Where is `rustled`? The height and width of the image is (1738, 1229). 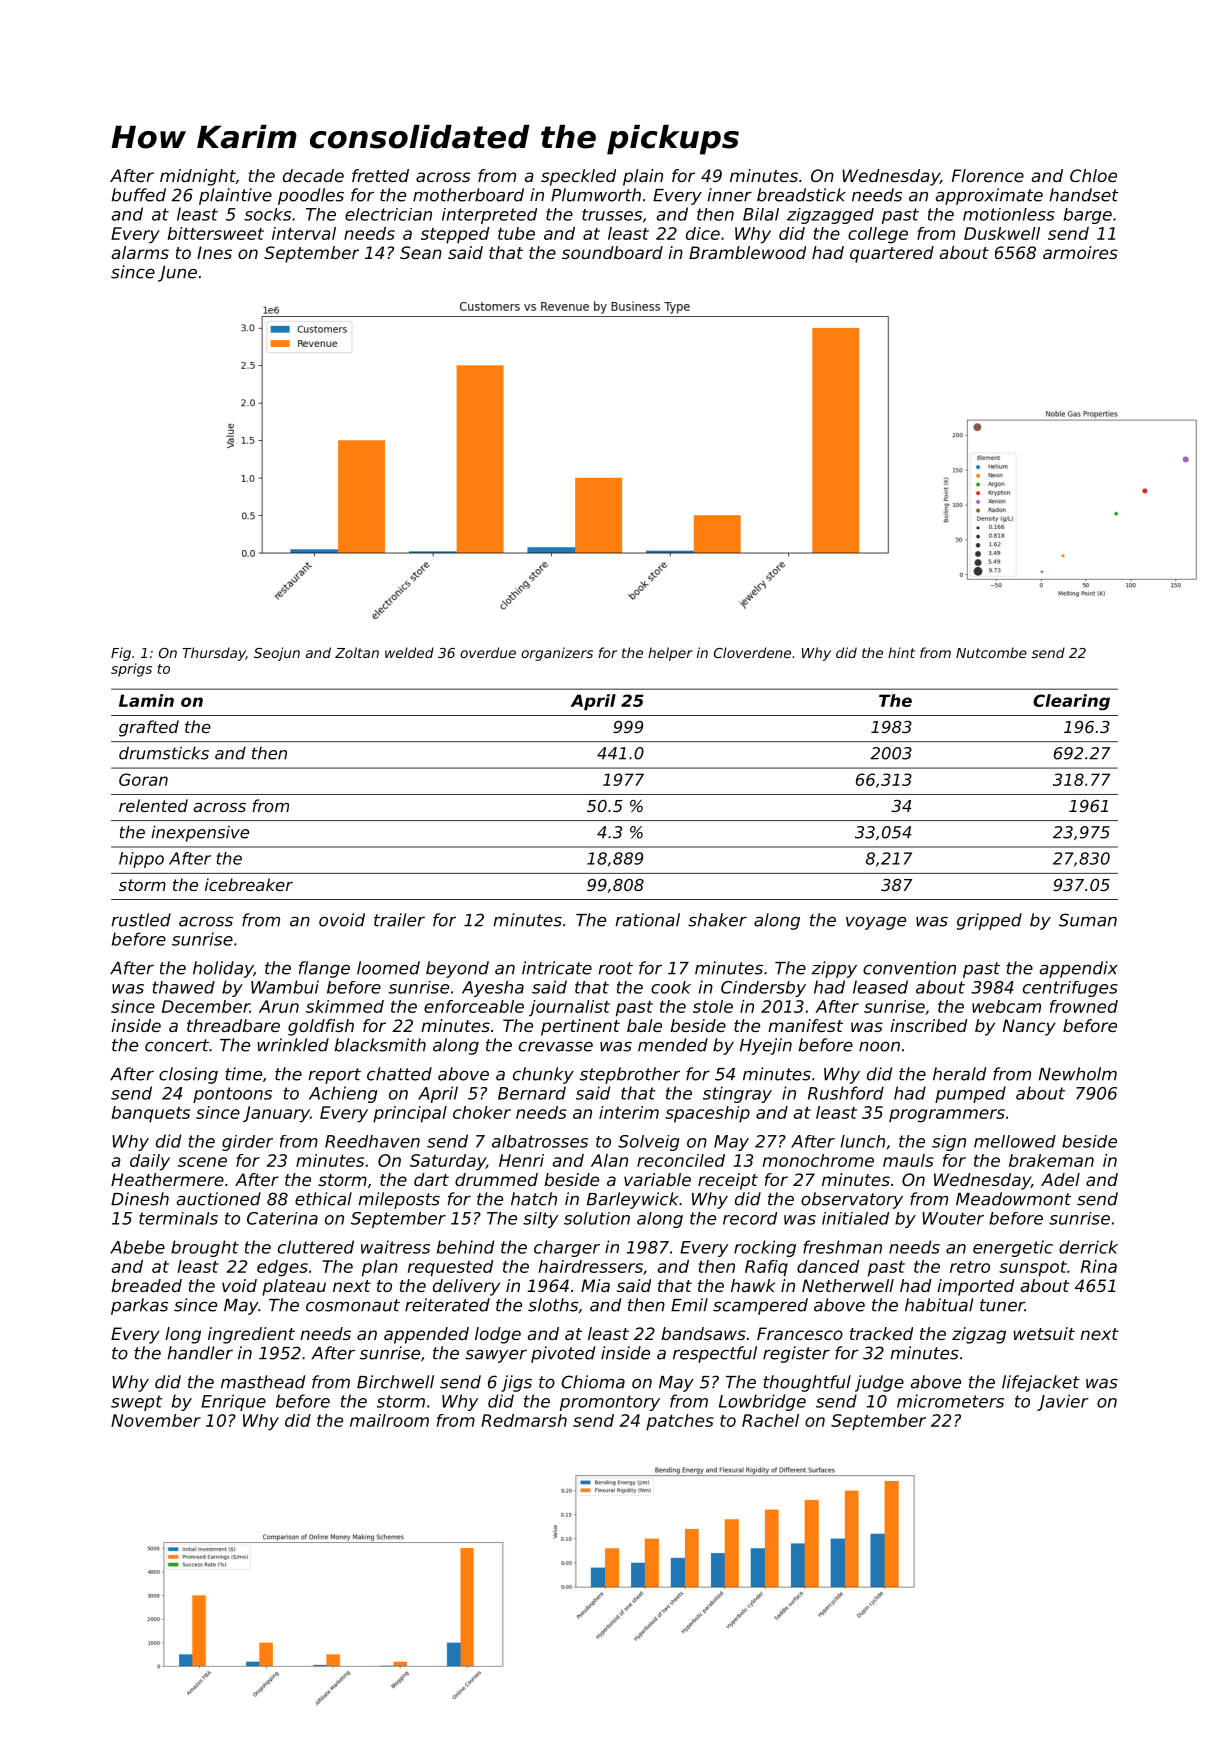
rustled is located at coordinates (141, 920).
